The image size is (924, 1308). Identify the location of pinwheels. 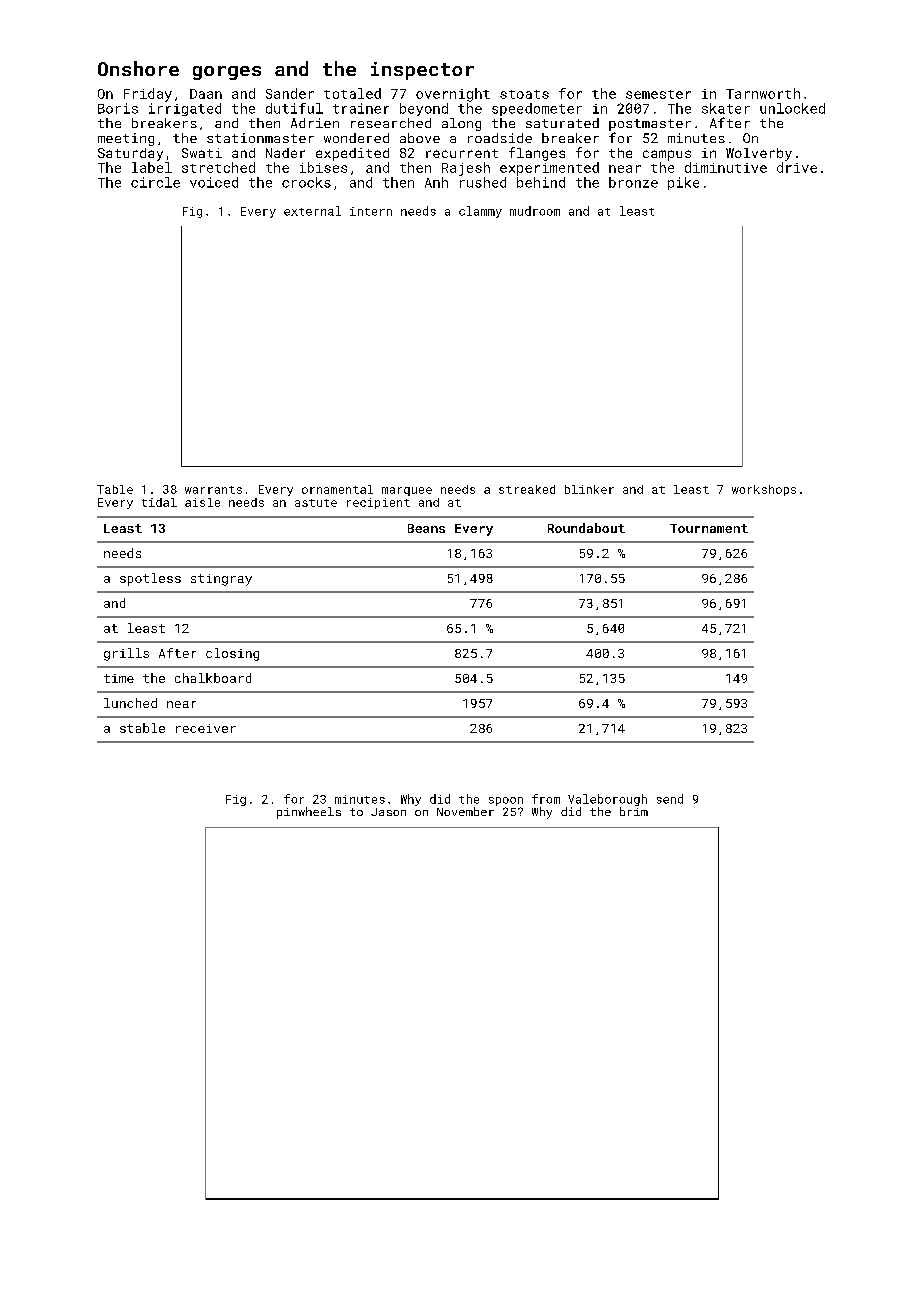
(309, 813).
